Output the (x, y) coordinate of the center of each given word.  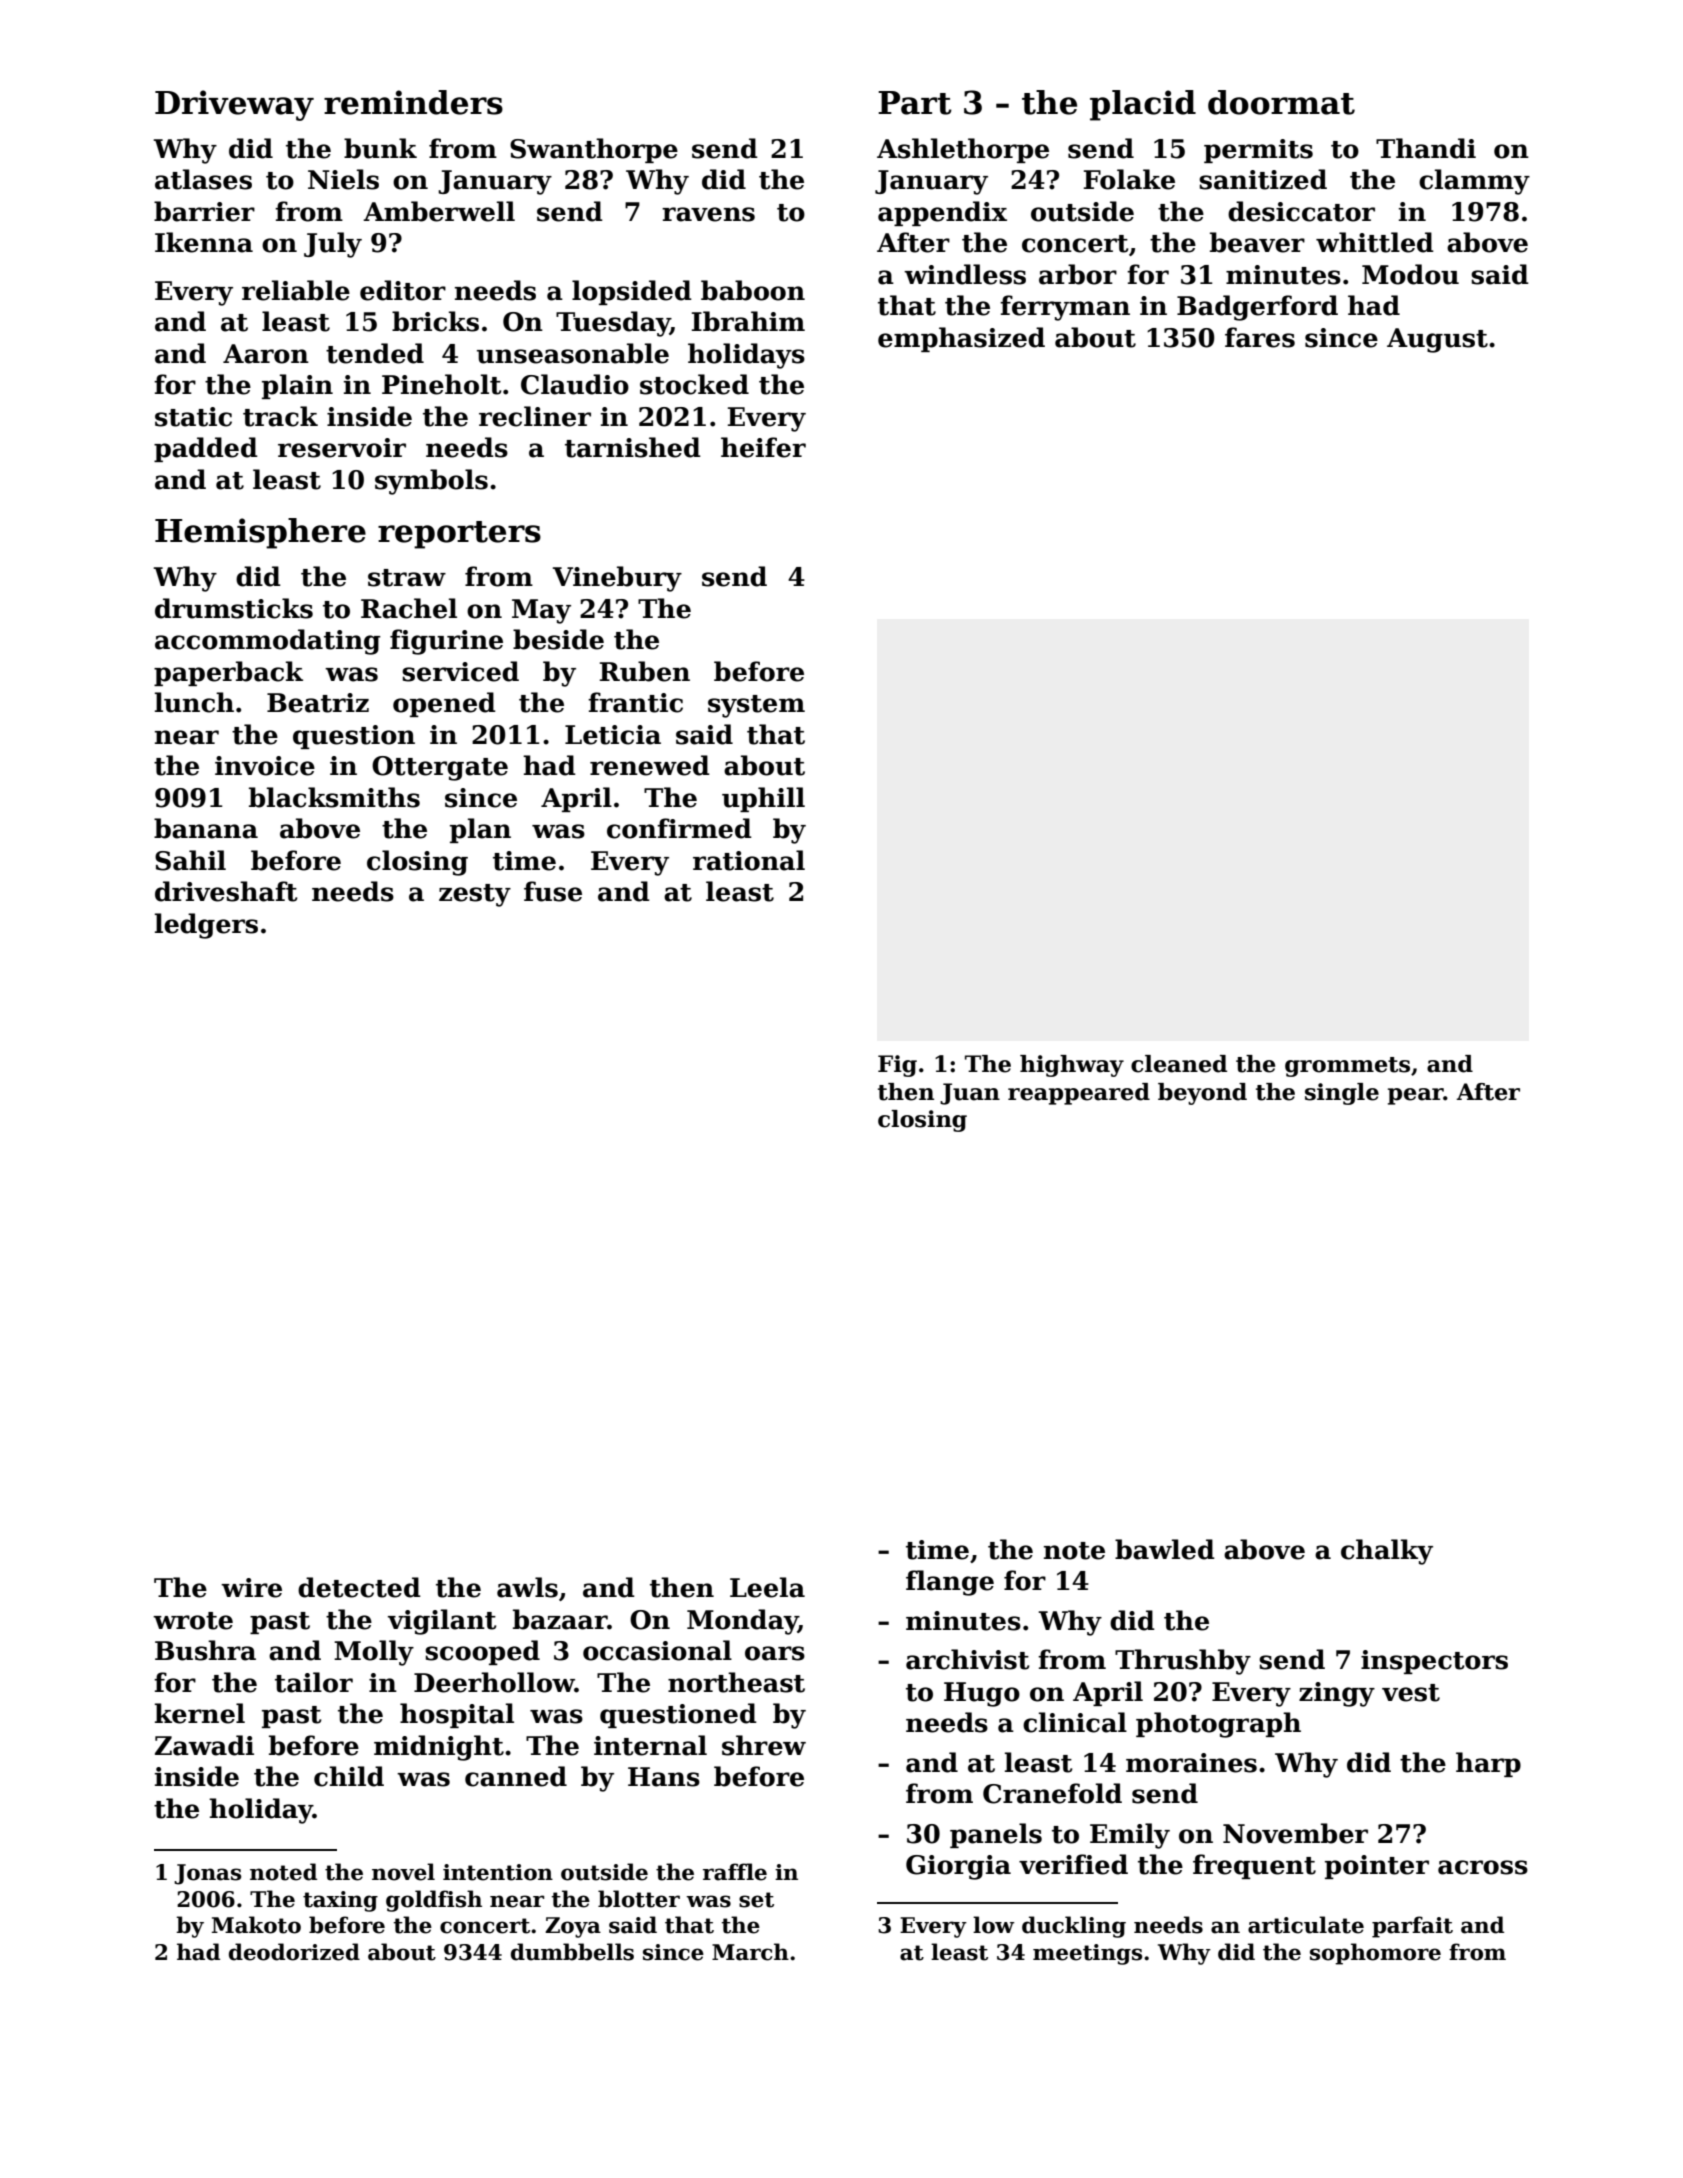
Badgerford (1257, 308)
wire (251, 1588)
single (1342, 1094)
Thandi (1426, 148)
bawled (1165, 1549)
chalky (1387, 1552)
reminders (413, 102)
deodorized (294, 1952)
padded (206, 449)
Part (915, 103)
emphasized (961, 339)
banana (206, 828)
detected (359, 1587)
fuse (553, 891)
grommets (1347, 1067)
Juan (970, 1094)
